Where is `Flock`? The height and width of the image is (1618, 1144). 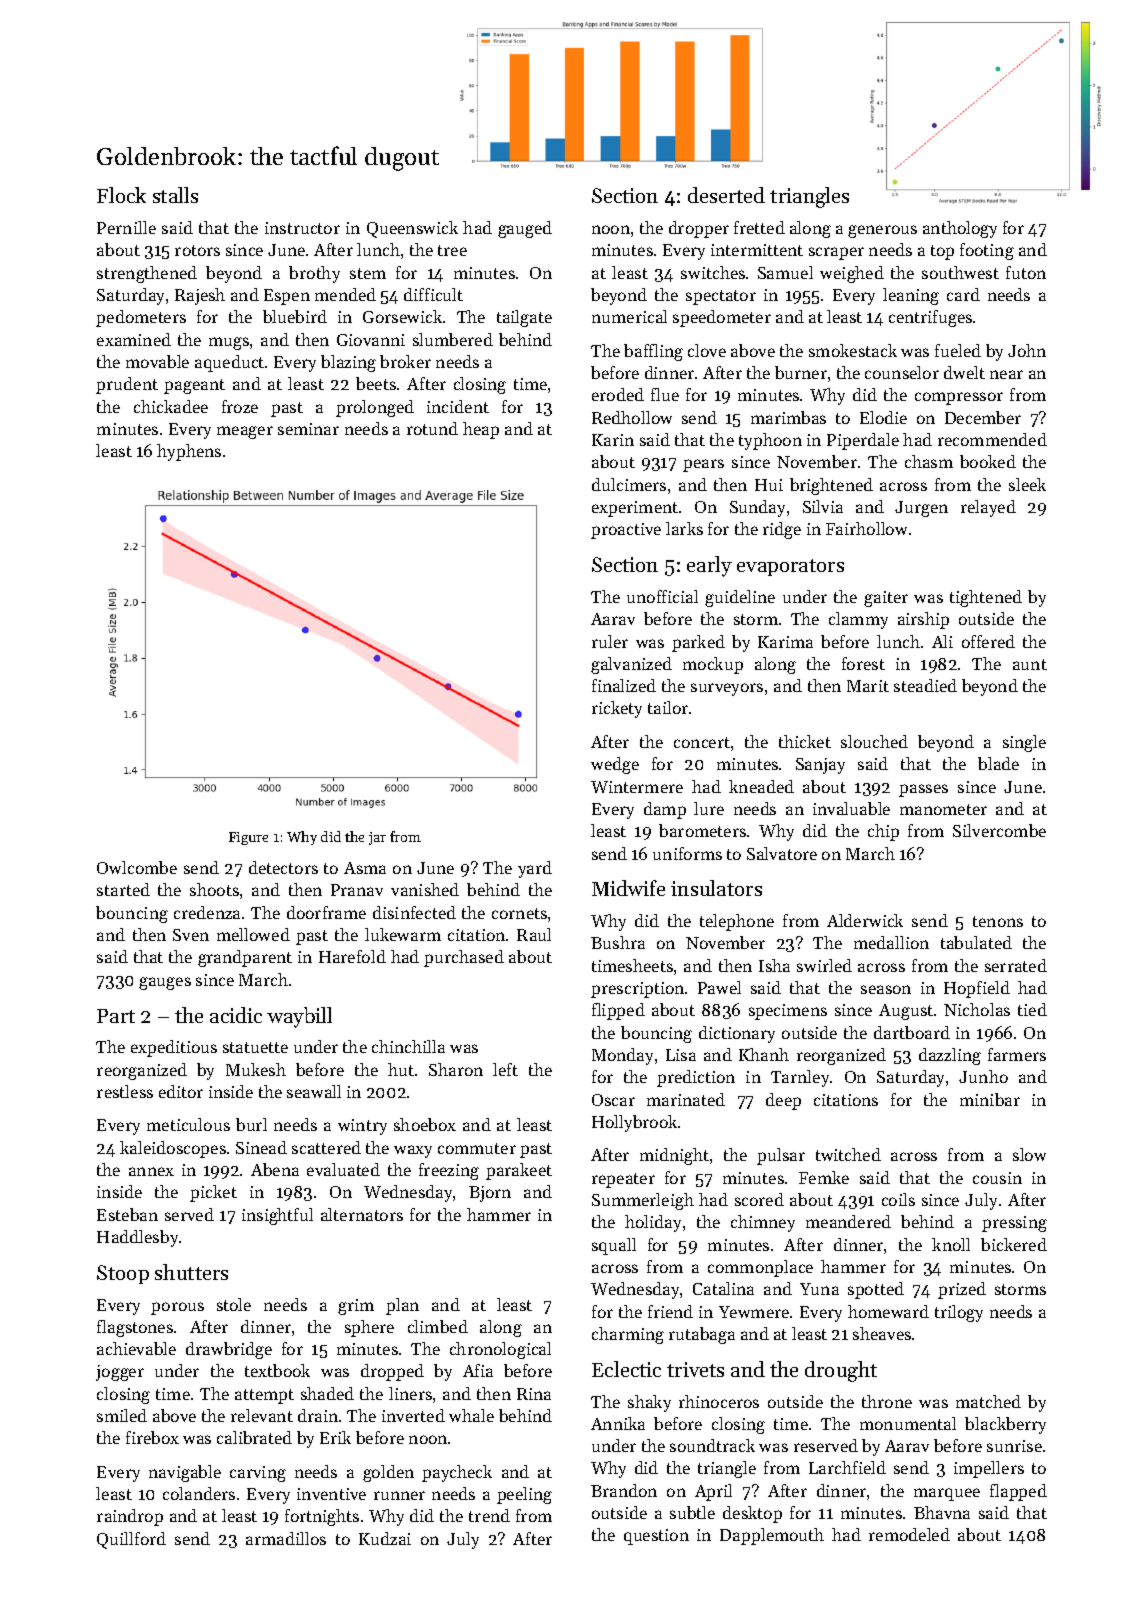 Flock is located at coordinates (121, 195).
